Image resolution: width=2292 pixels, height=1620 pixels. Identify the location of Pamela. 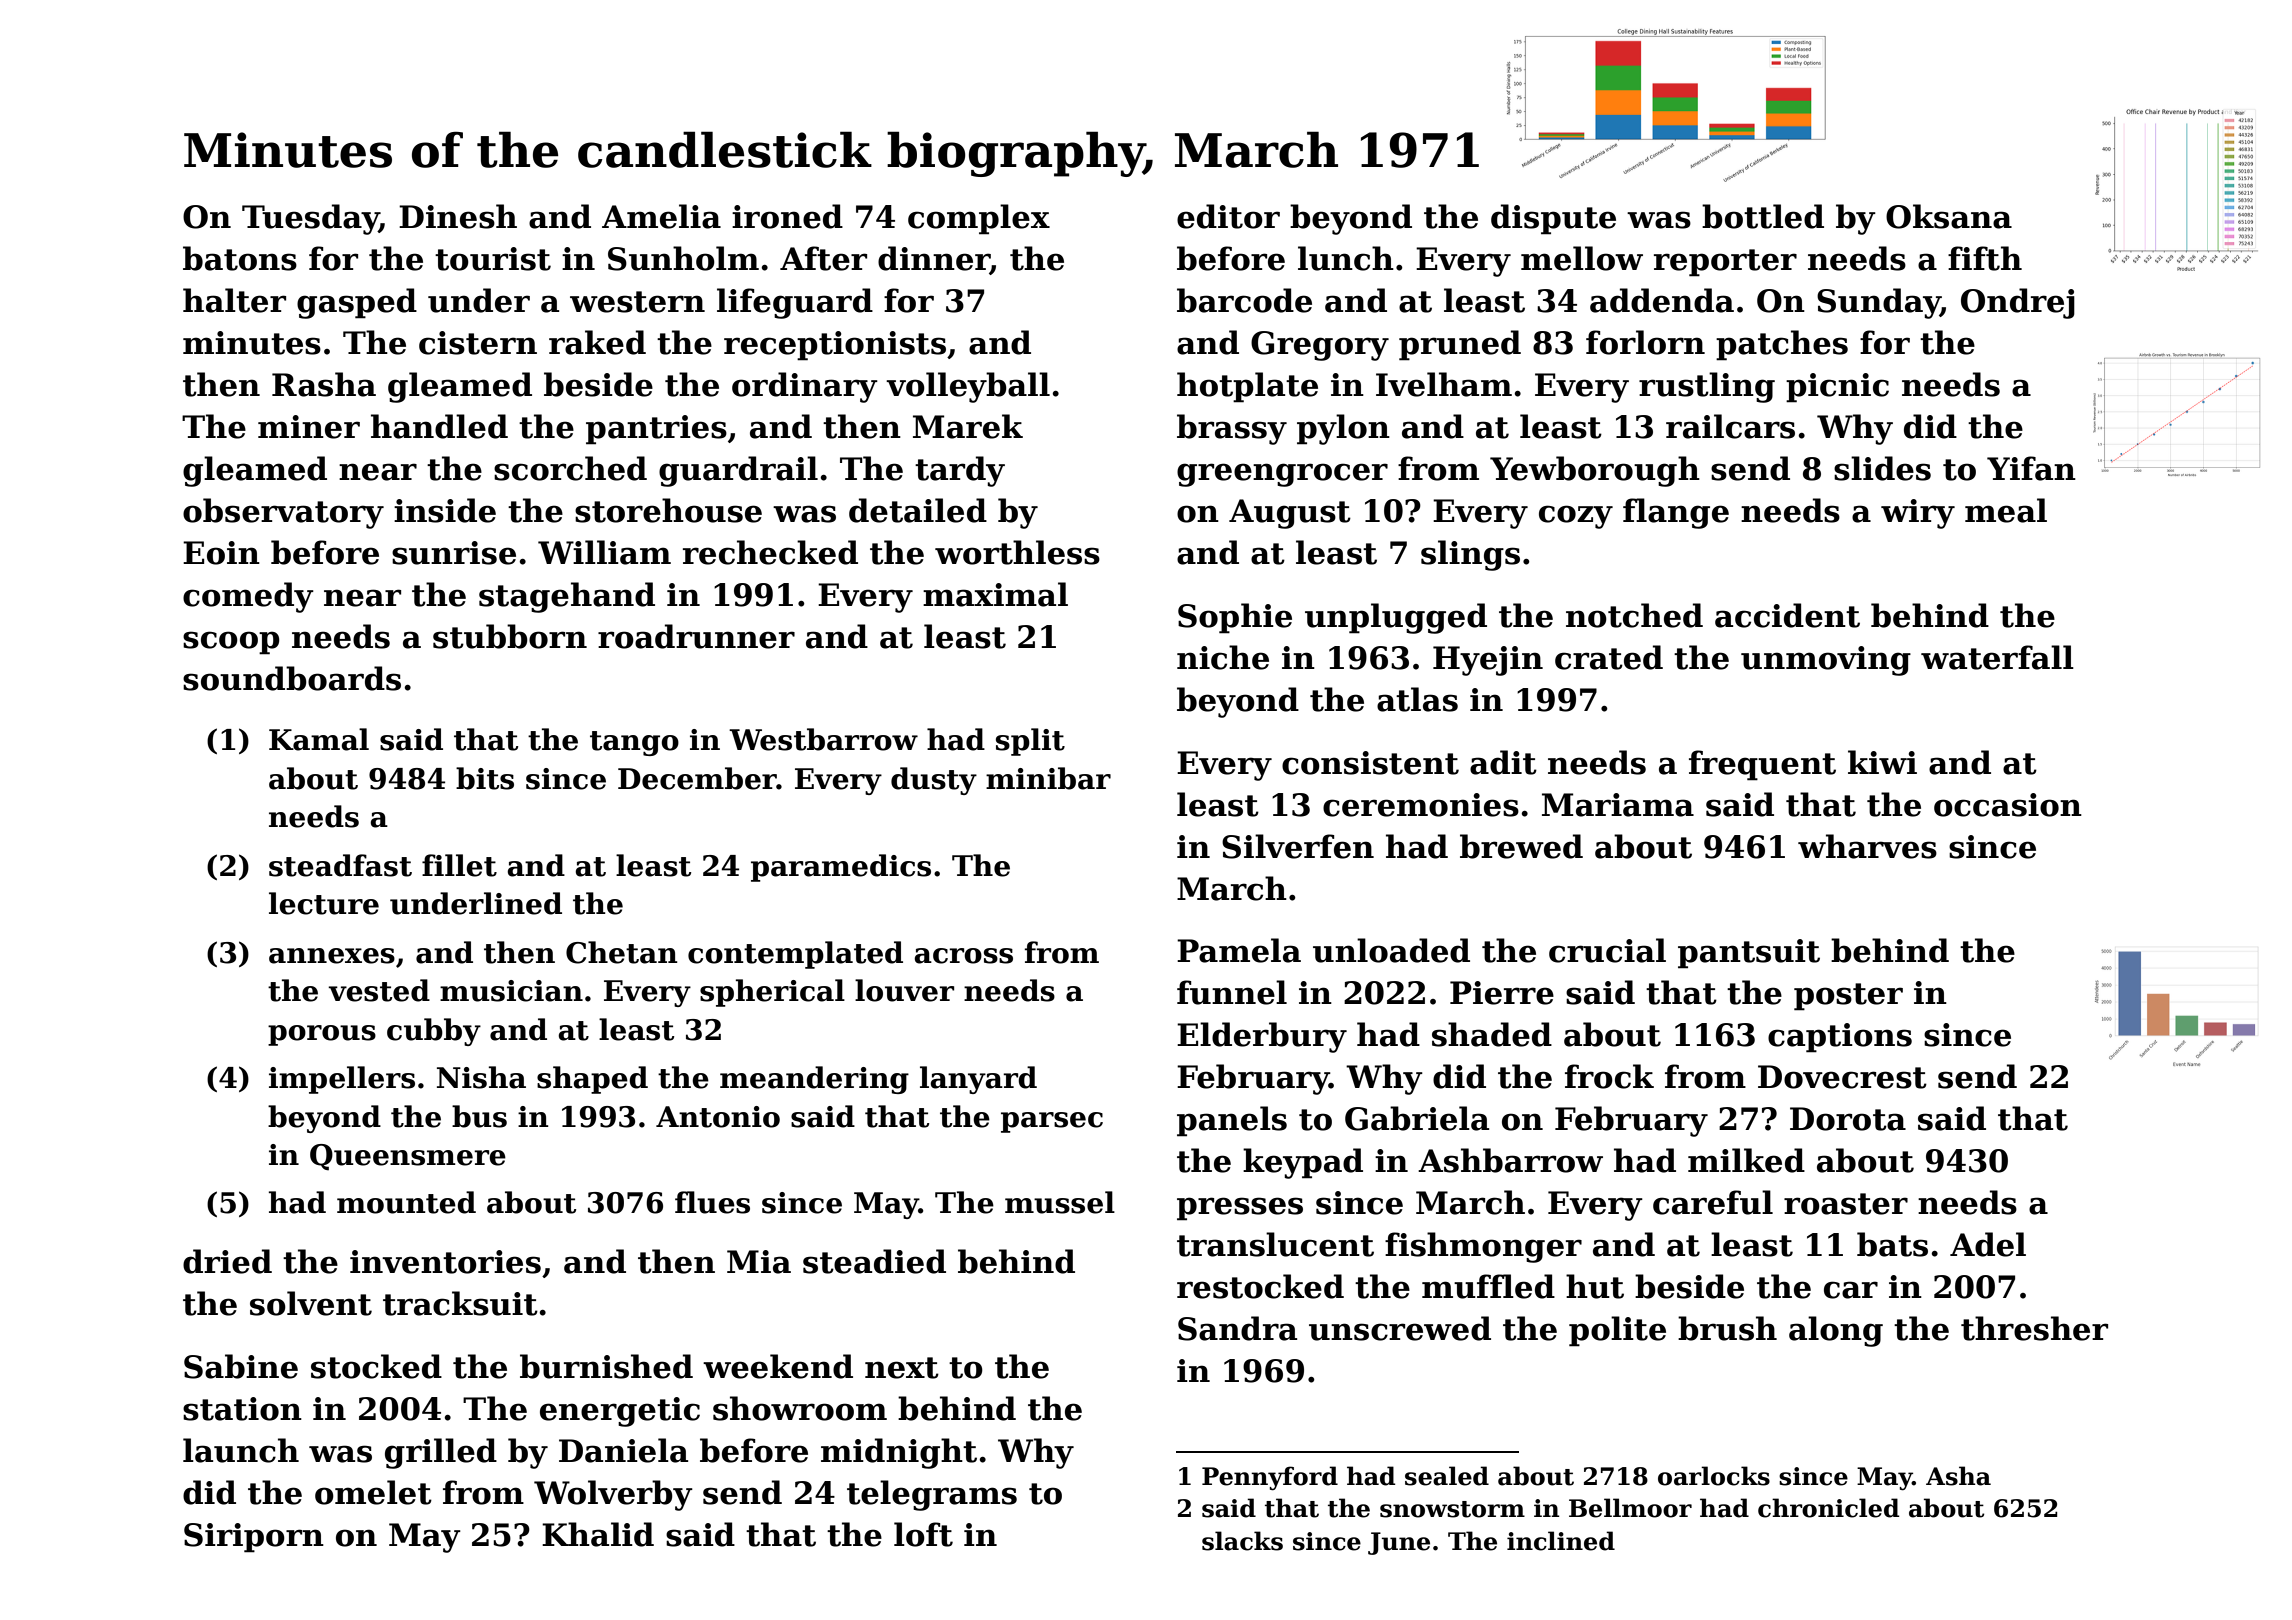
(1239, 950).
